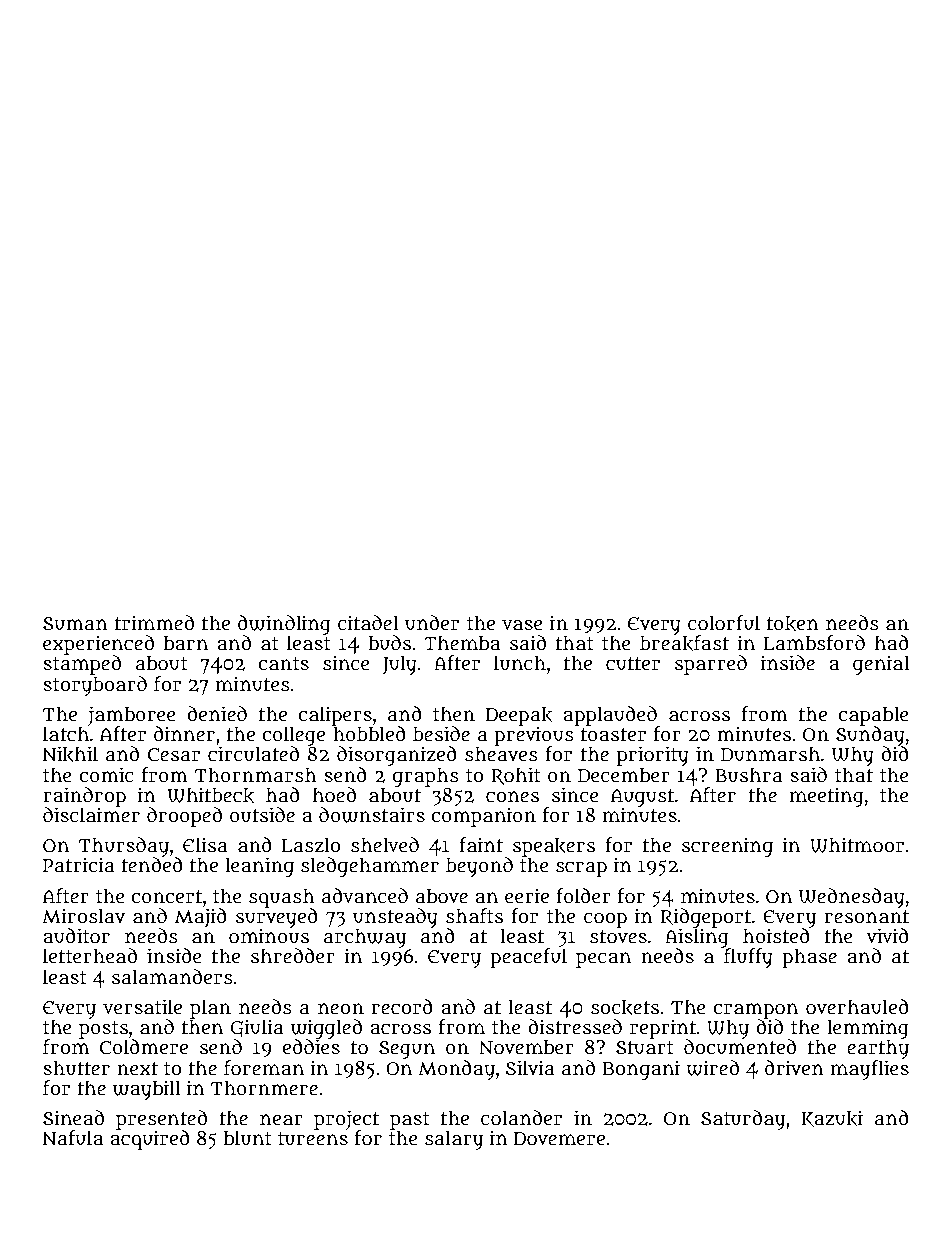 This screenshot has height=1233, width=952. Describe the element at coordinates (581, 869) in the screenshot. I see `scrap` at that location.
